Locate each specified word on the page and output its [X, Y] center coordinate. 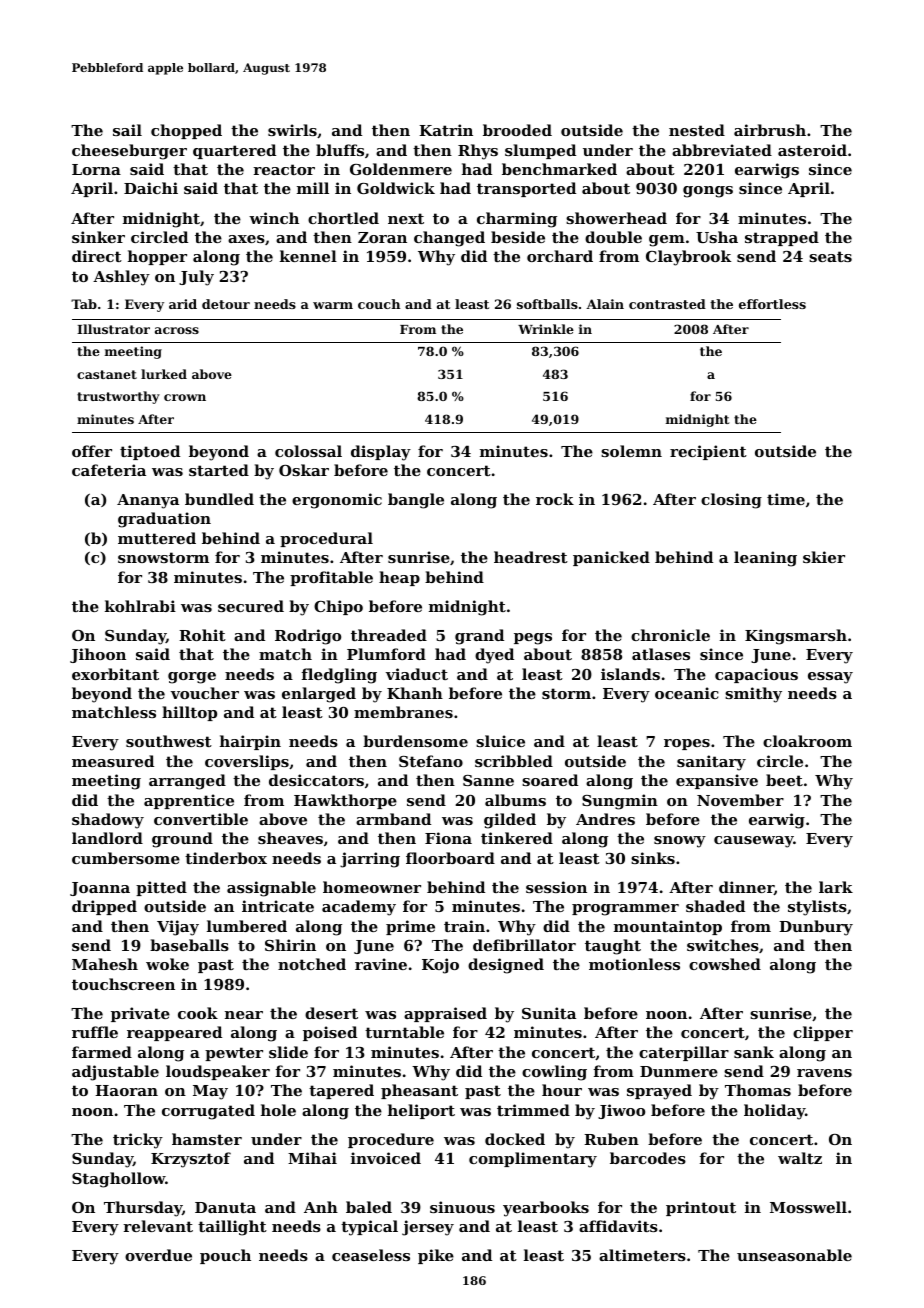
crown [185, 397]
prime [410, 927]
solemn [631, 451]
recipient [708, 452]
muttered [157, 538]
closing [731, 501]
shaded [715, 906]
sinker [98, 237]
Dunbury [816, 928]
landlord [107, 838]
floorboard [450, 858]
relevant [158, 1226]
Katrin [446, 130]
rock [555, 499]
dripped [104, 907]
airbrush [770, 130]
